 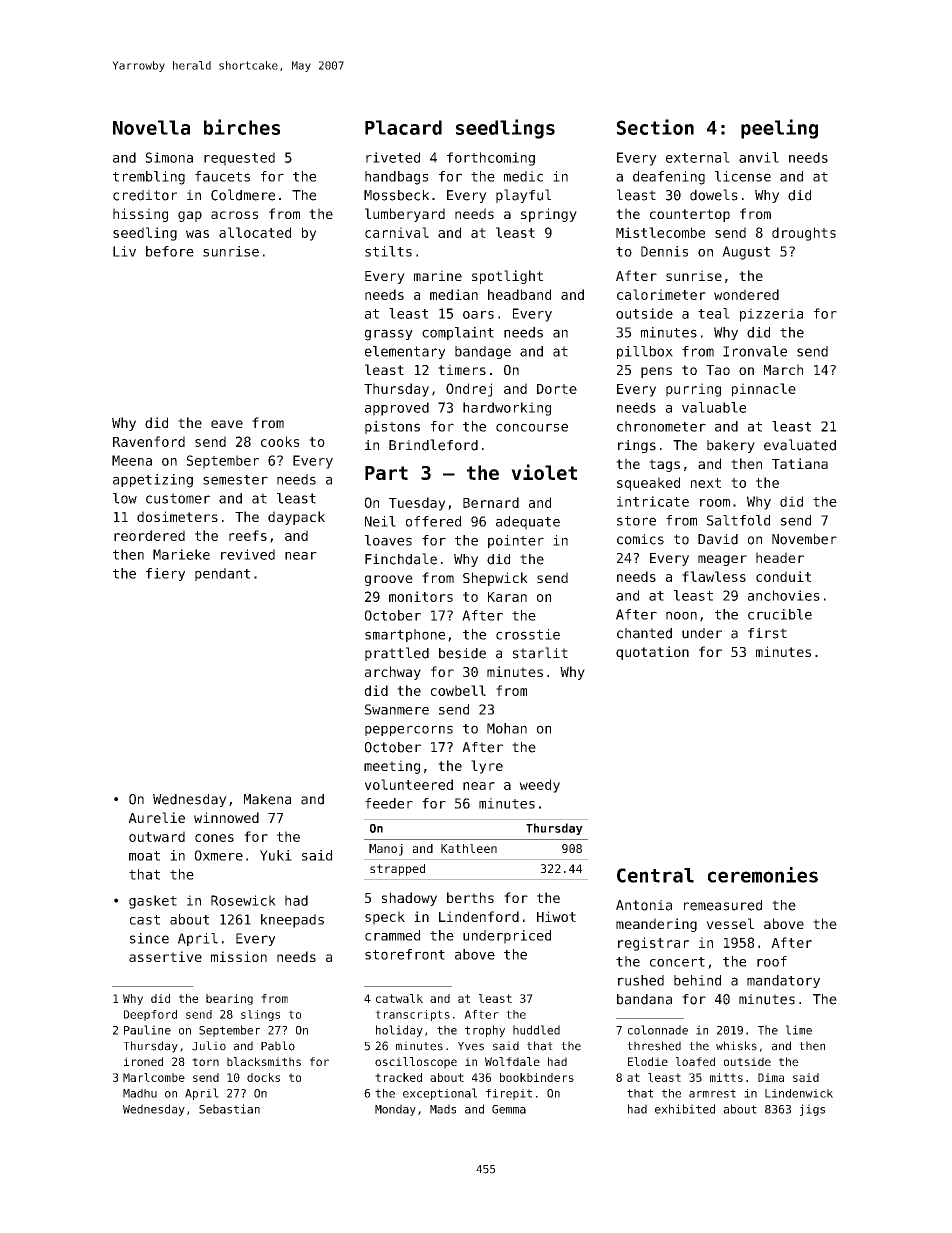 I want to click on Swanmere, so click(x=397, y=709).
